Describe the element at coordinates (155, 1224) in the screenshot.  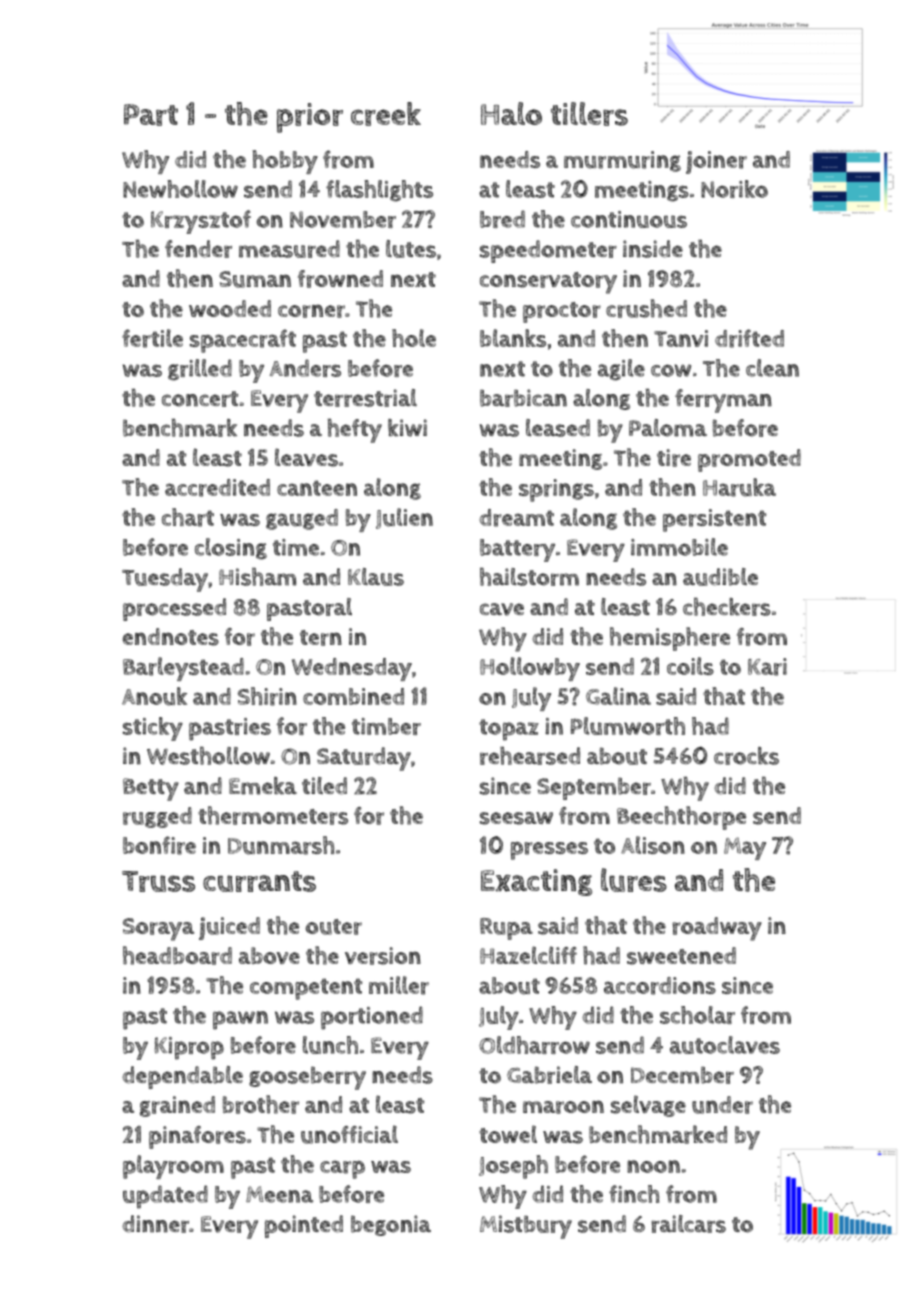
I see `dinner` at that location.
